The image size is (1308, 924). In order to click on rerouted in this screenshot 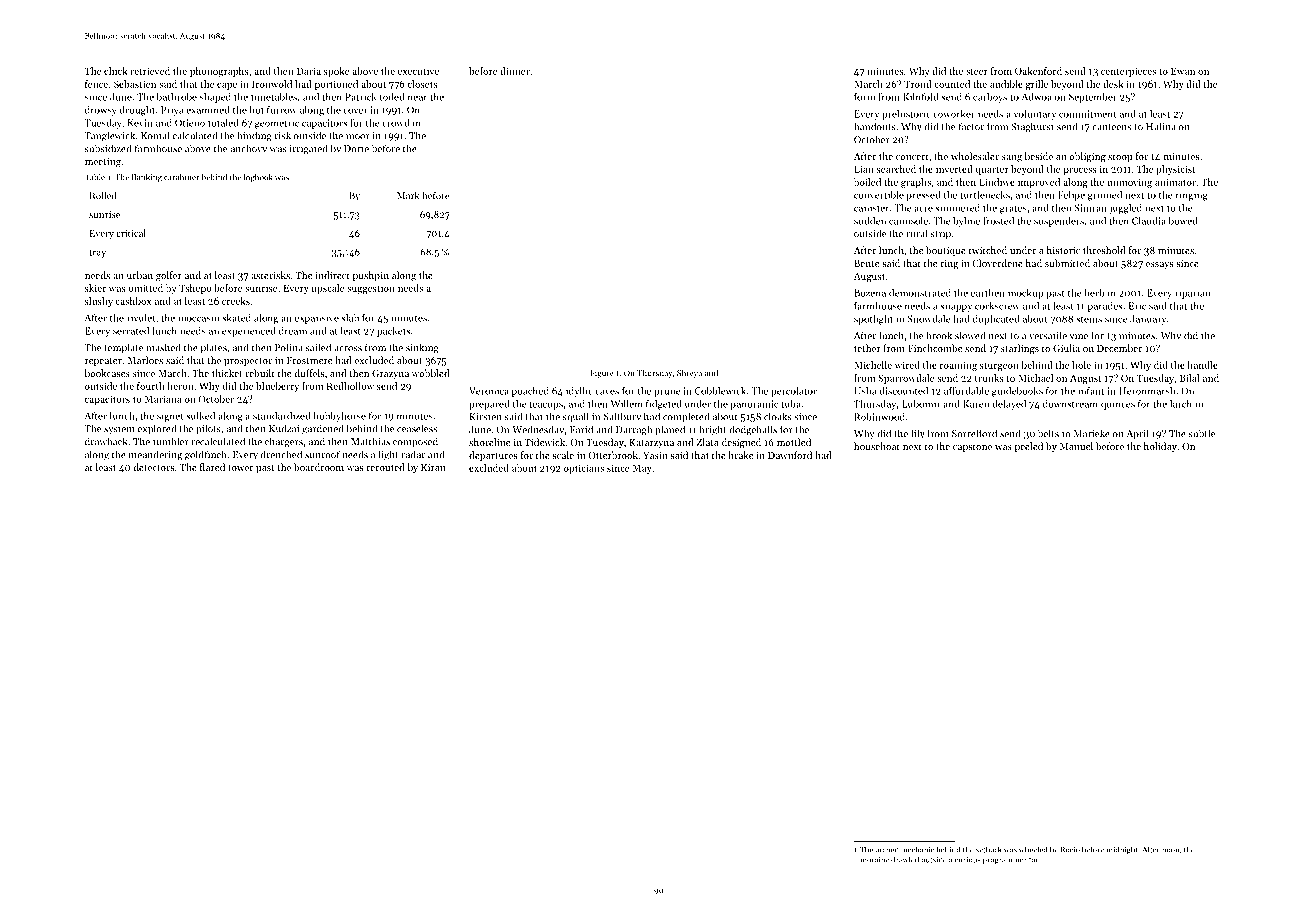, I will do `click(386, 467)`.
